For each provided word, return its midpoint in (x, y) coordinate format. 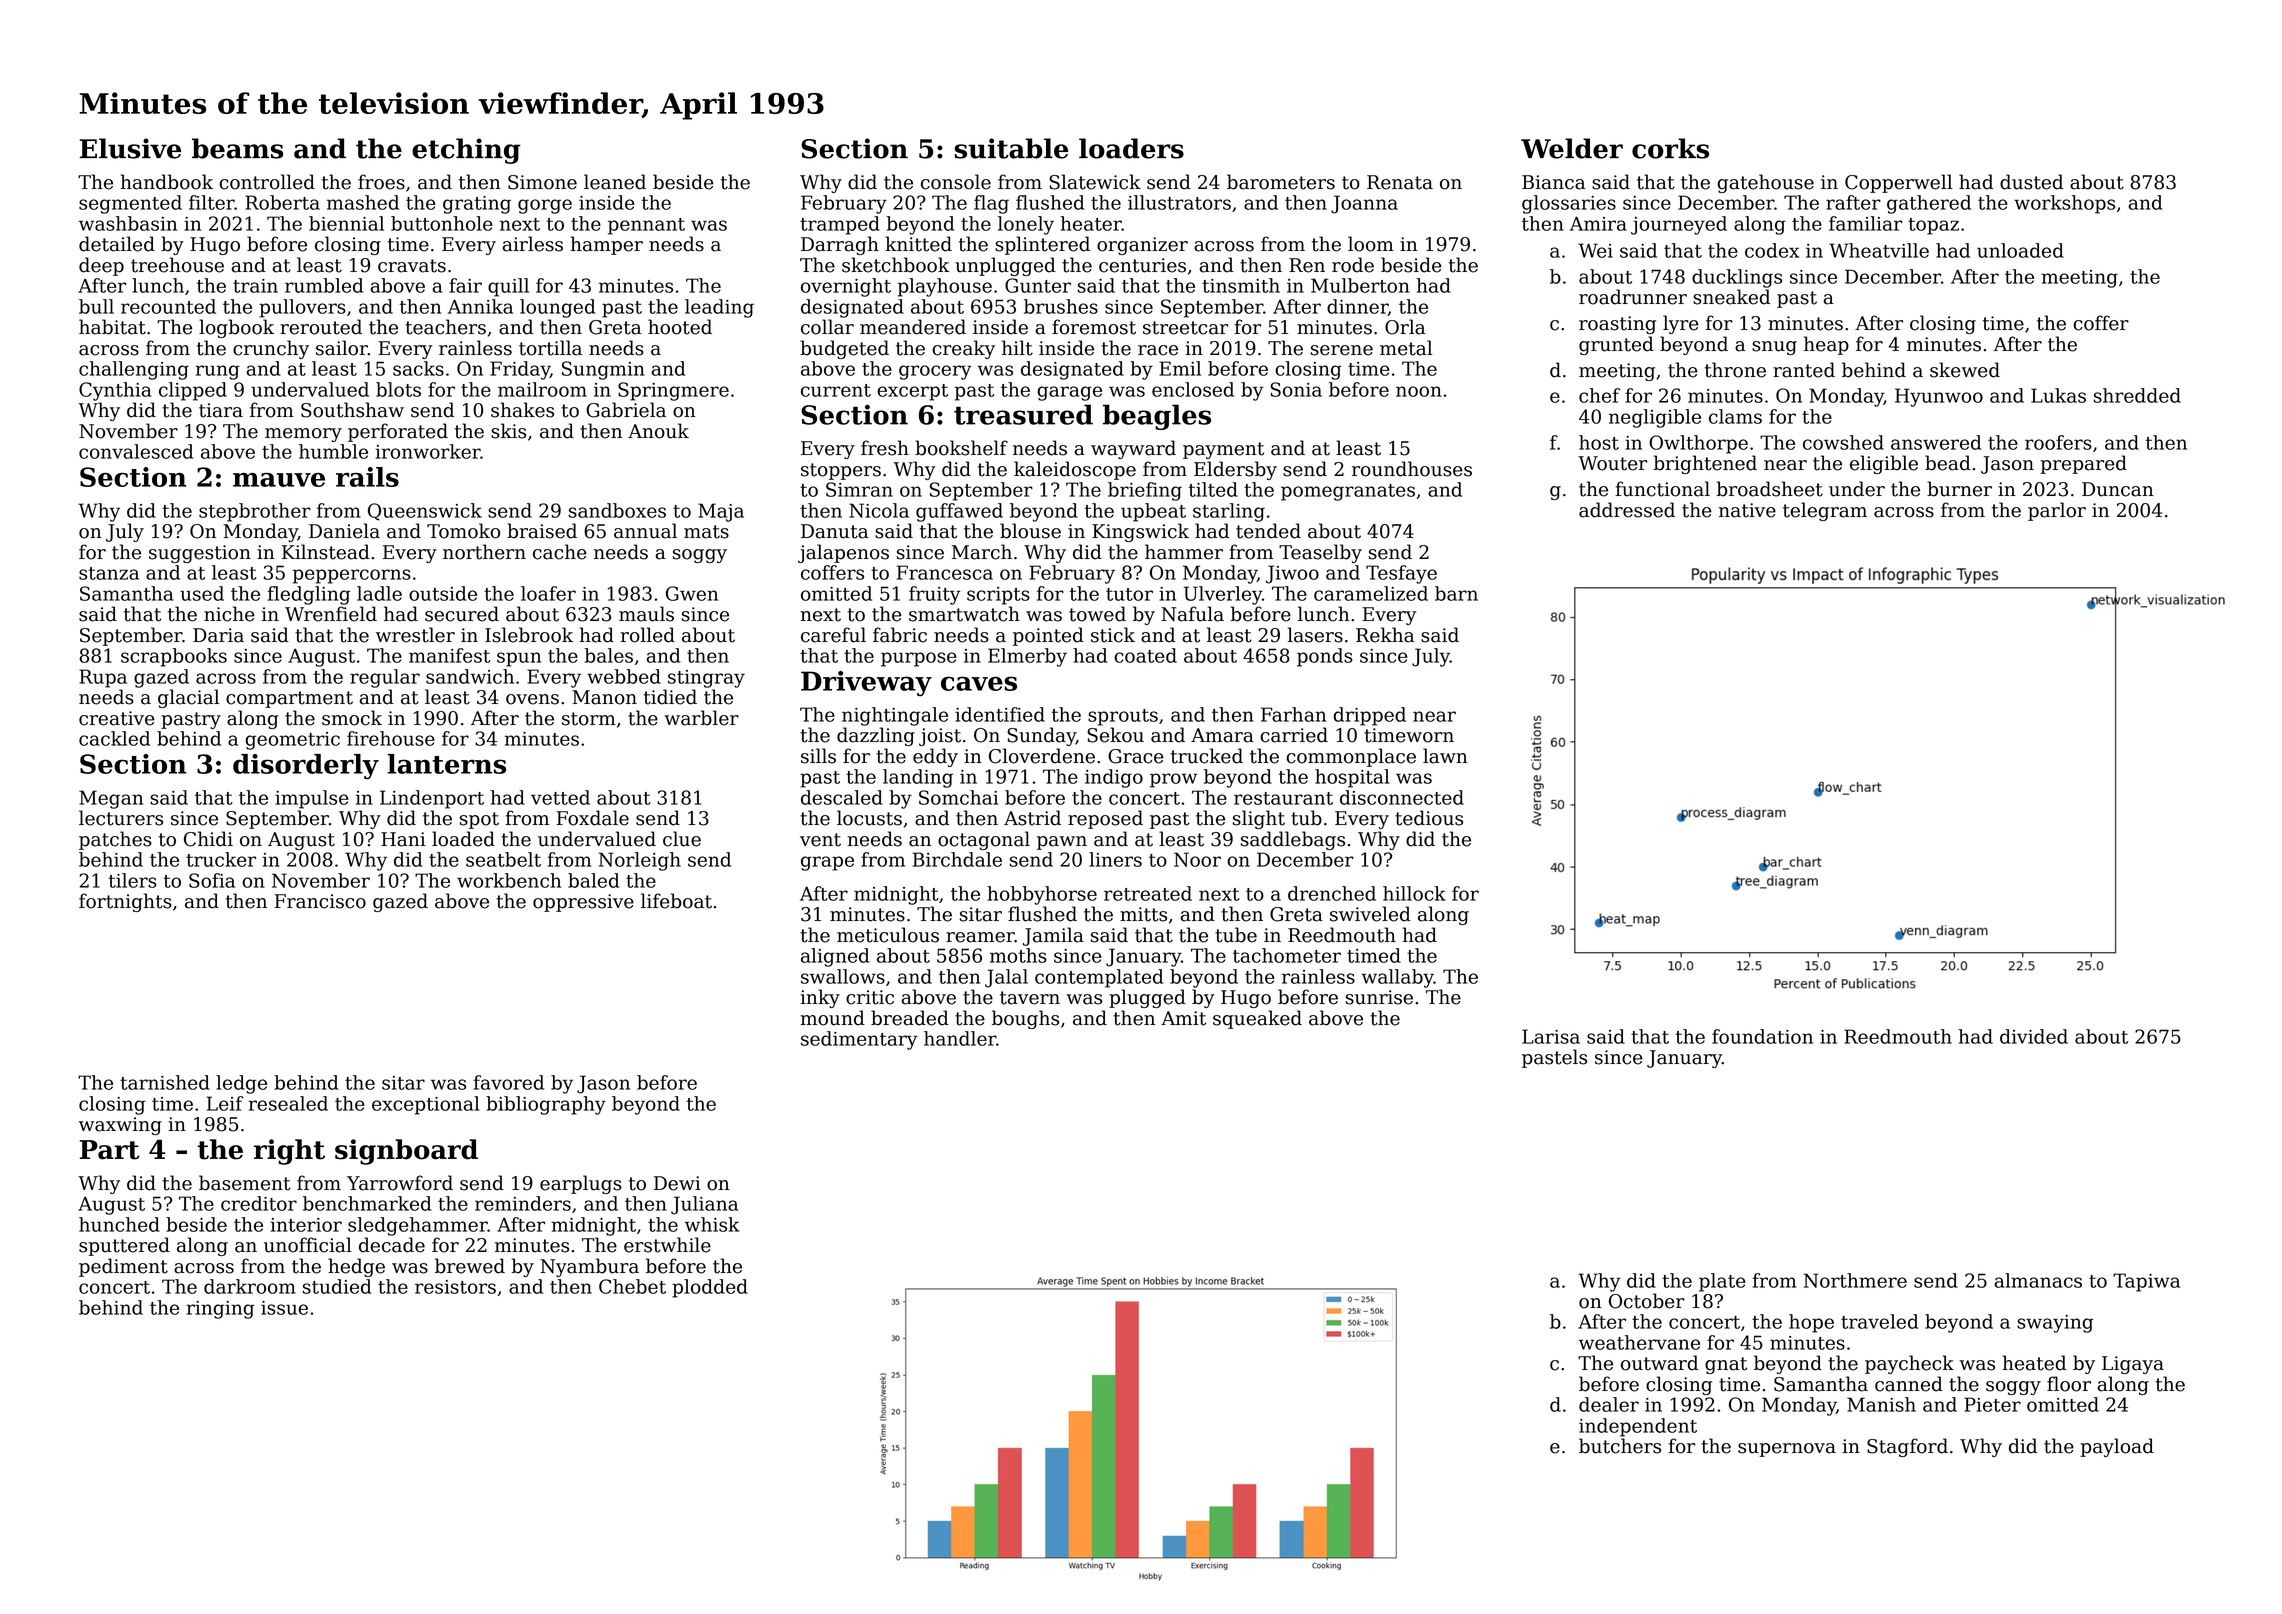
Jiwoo (1292, 574)
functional (1662, 489)
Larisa (1551, 1036)
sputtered (124, 1246)
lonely (1026, 225)
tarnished (165, 1082)
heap (1826, 345)
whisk (712, 1224)
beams (237, 148)
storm (589, 719)
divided (2034, 1036)
